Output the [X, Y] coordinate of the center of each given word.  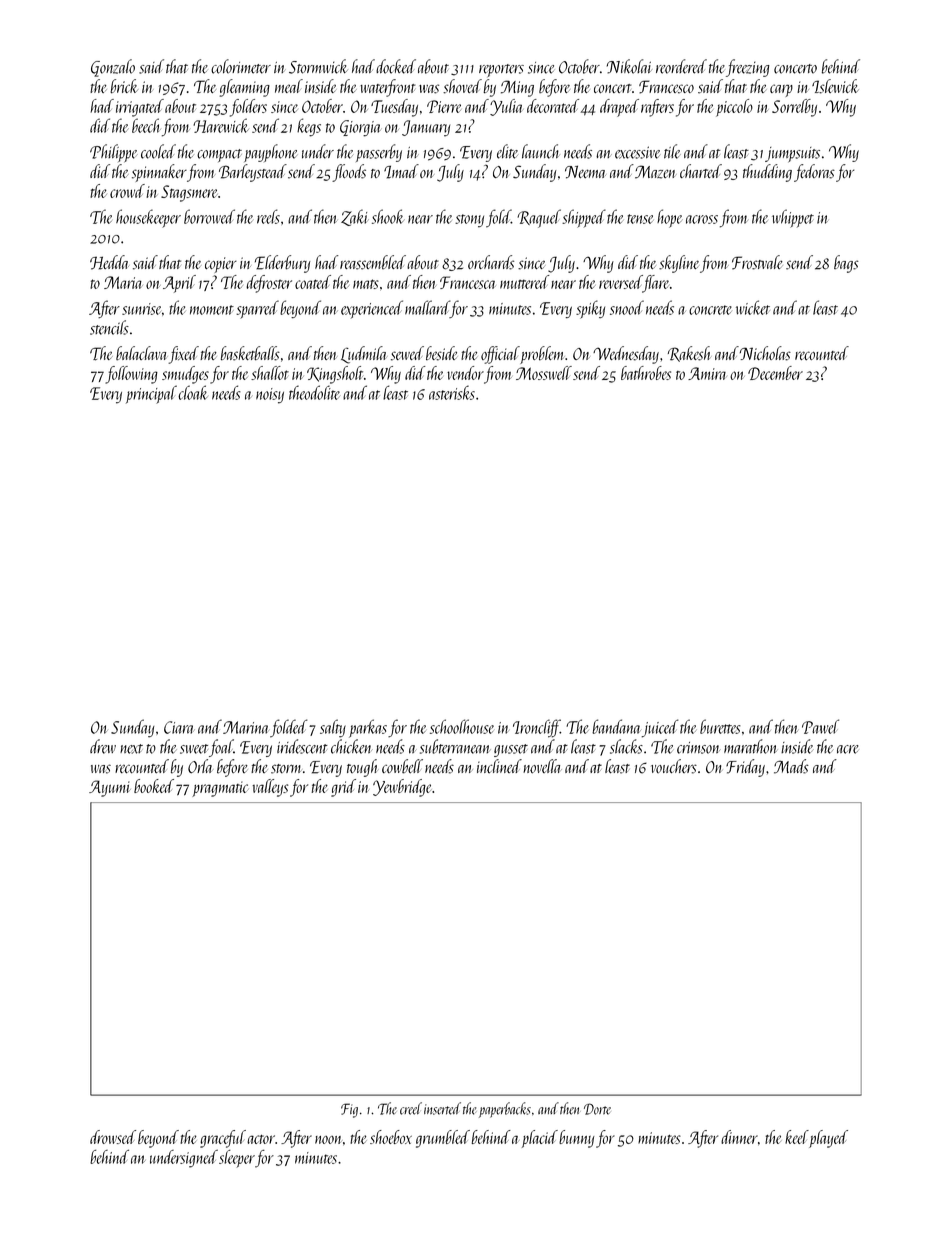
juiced [660, 728]
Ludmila [364, 355]
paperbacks [505, 1110]
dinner [739, 1137]
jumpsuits [792, 154]
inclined [499, 766]
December [775, 373]
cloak [193, 392]
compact [219, 155]
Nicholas [765, 353]
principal [151, 394]
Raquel [539, 218]
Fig [349, 1110]
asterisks [452, 392]
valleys [270, 788]
